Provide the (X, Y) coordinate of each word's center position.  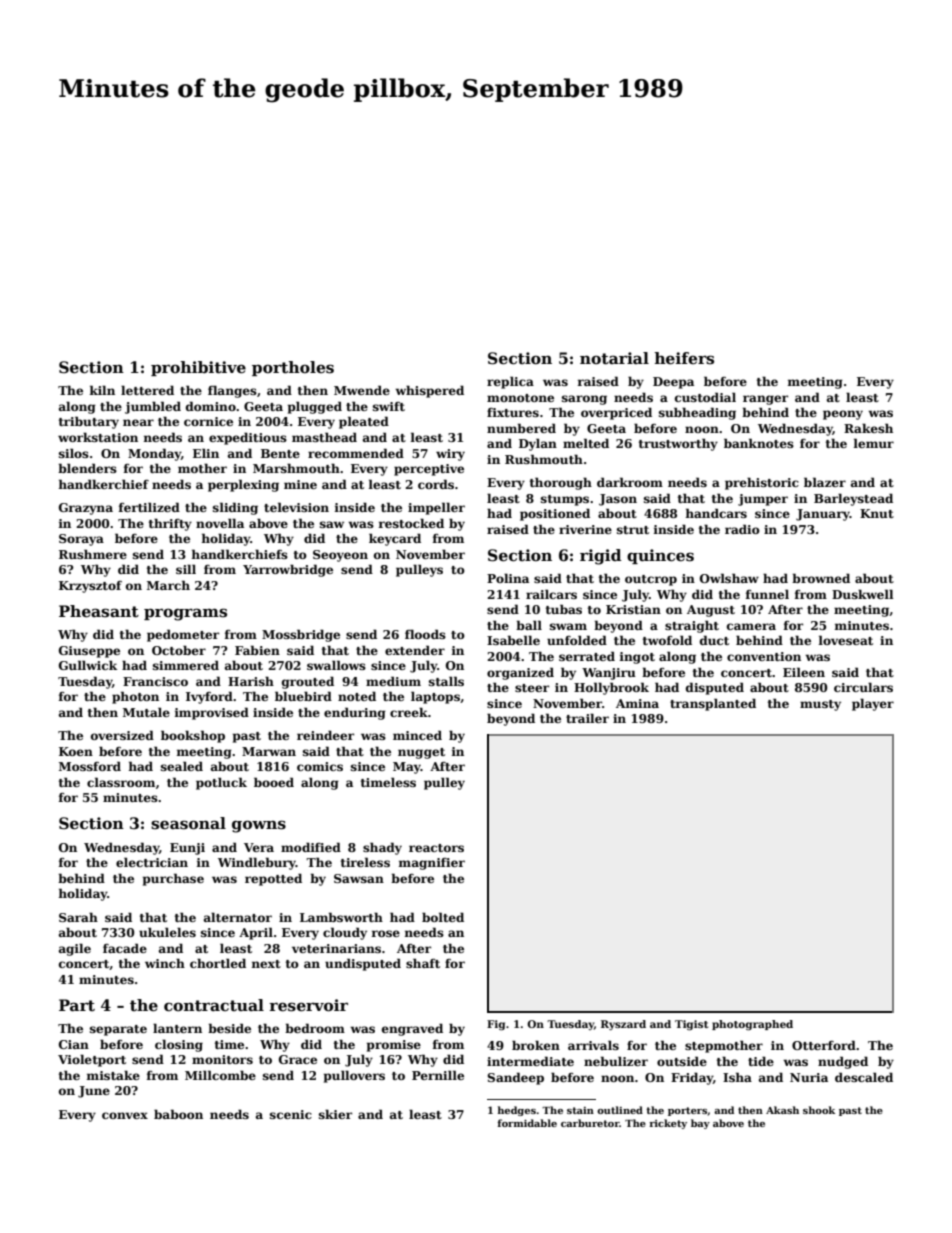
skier (335, 1114)
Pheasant (99, 611)
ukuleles (167, 932)
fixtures (513, 412)
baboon (178, 1114)
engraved (412, 1029)
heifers (684, 358)
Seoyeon (340, 556)
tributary (89, 422)
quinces (660, 556)
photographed (752, 1025)
